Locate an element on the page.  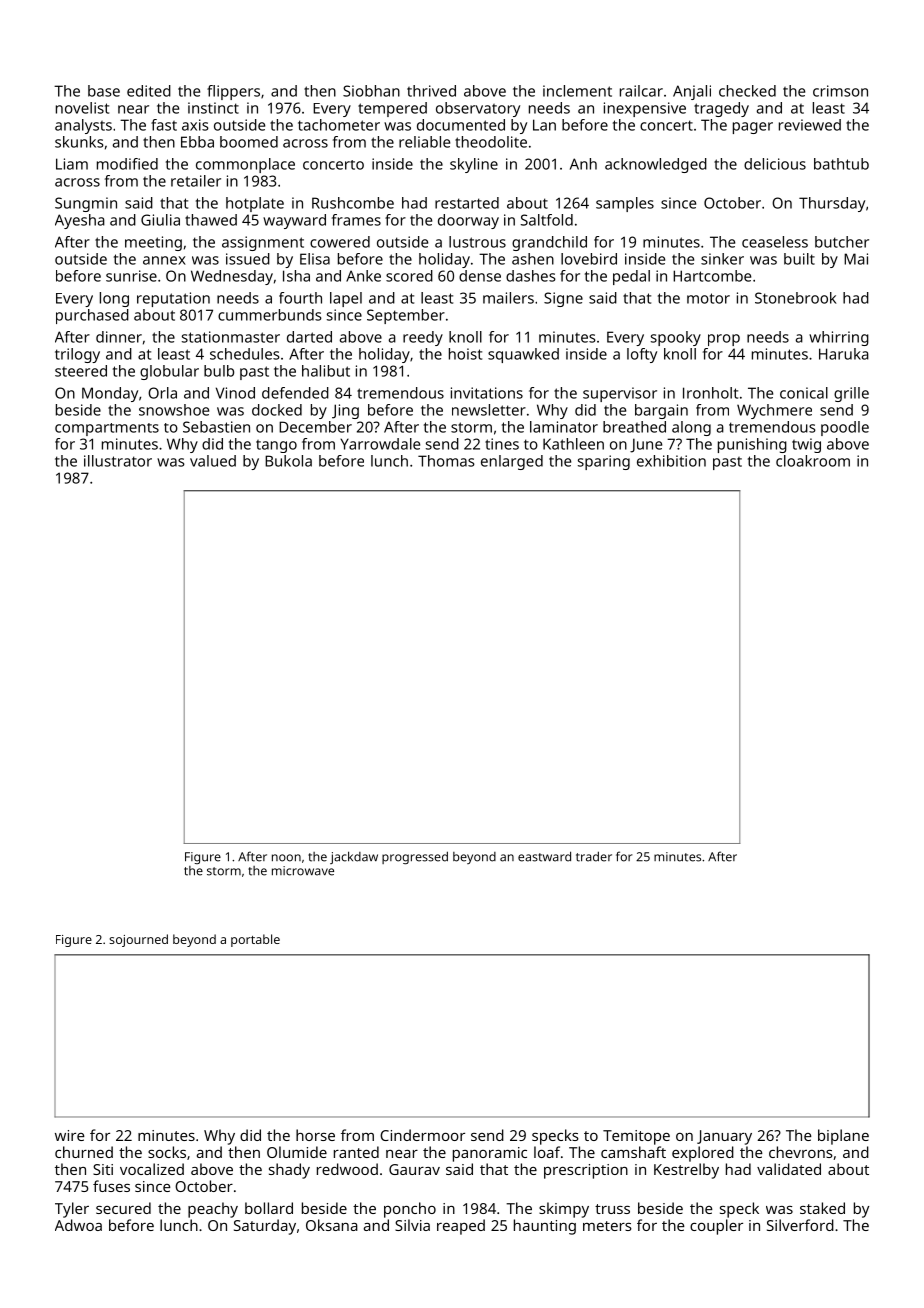
cloakroom is located at coordinates (813, 461).
